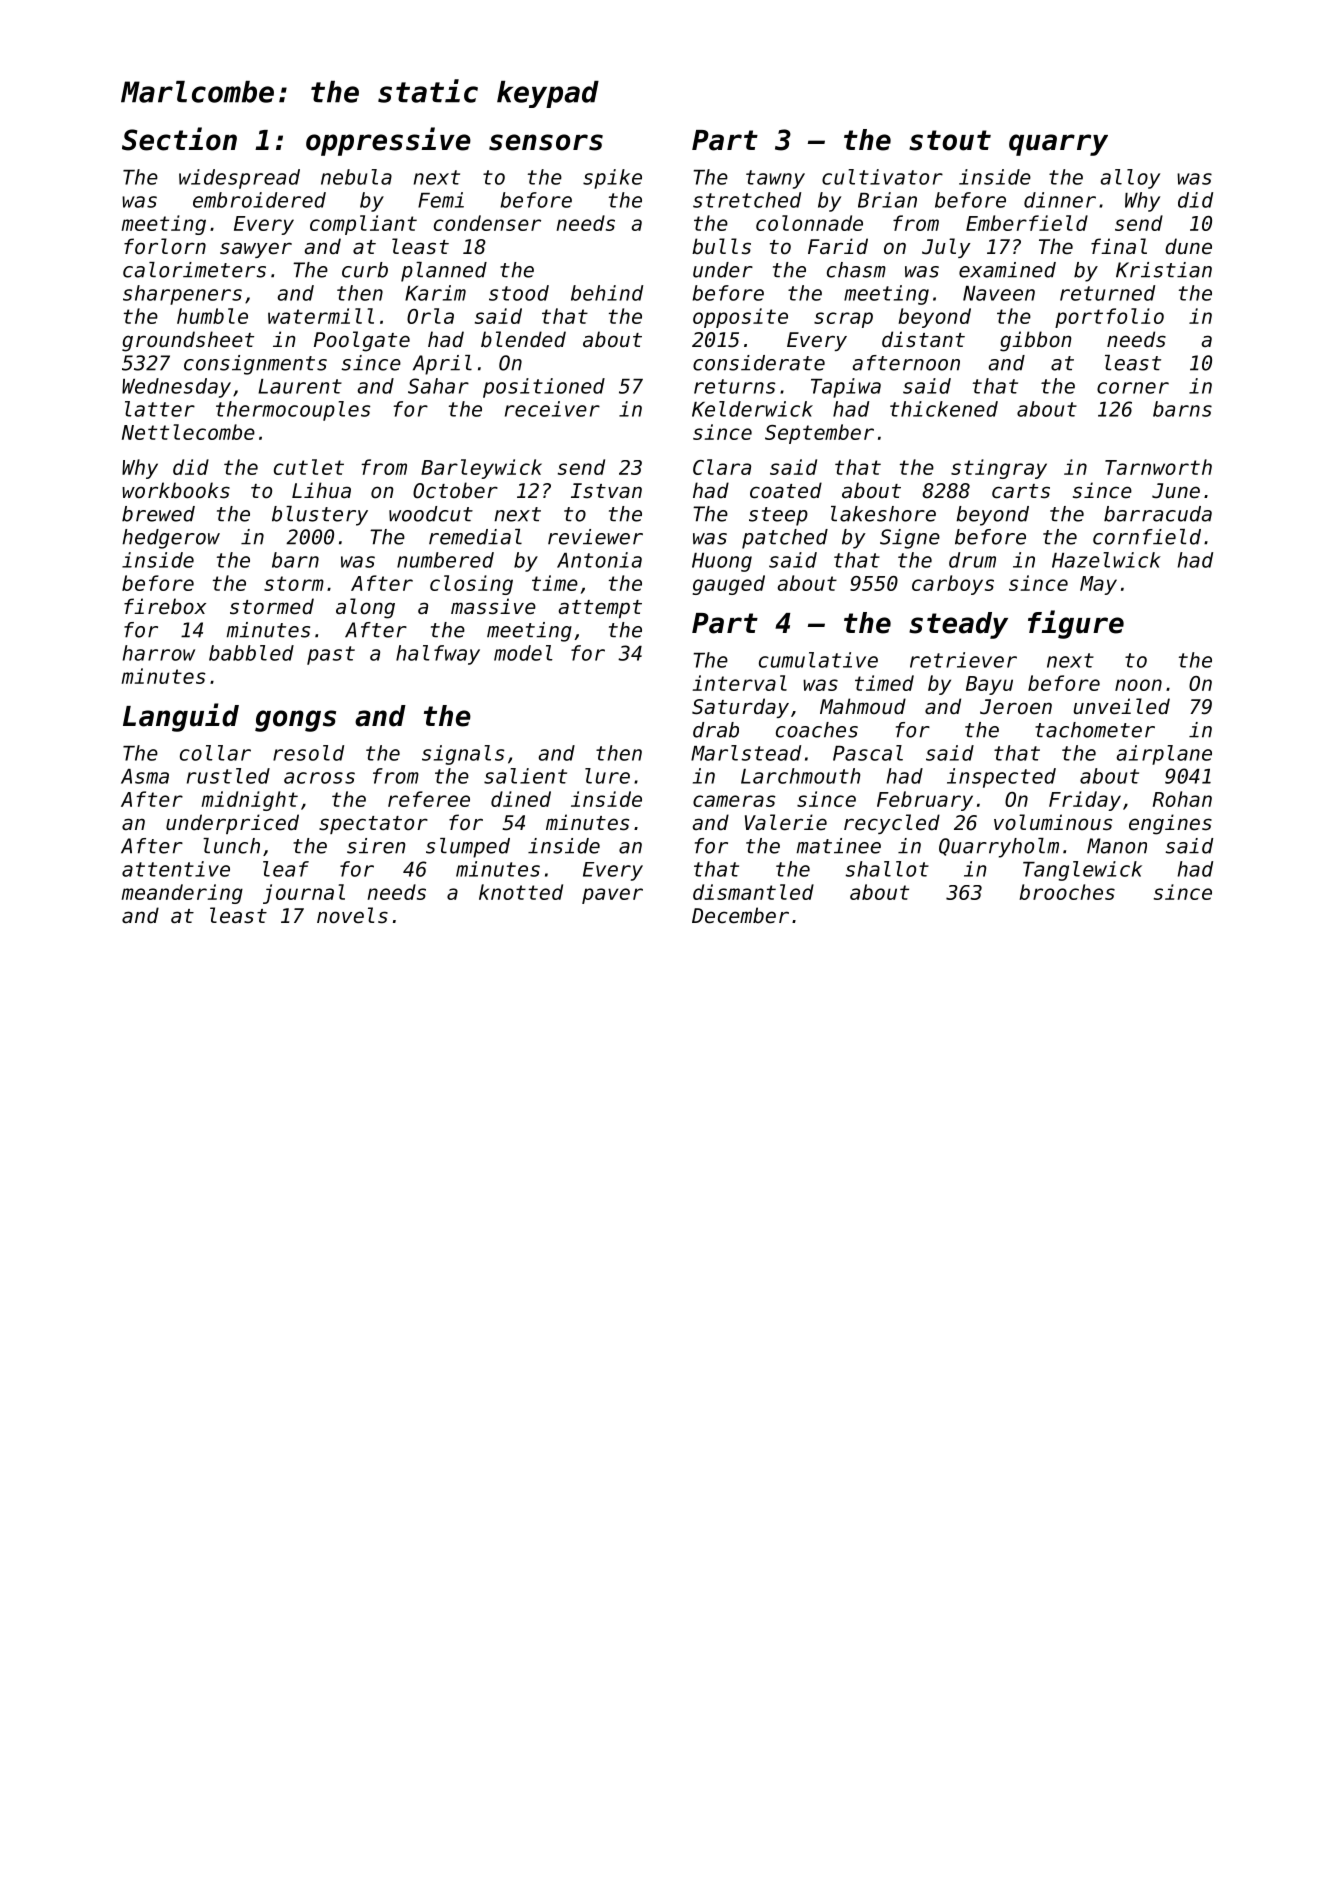  What do you see at coordinates (944, 409) in the page?
I see `thickened` at bounding box center [944, 409].
